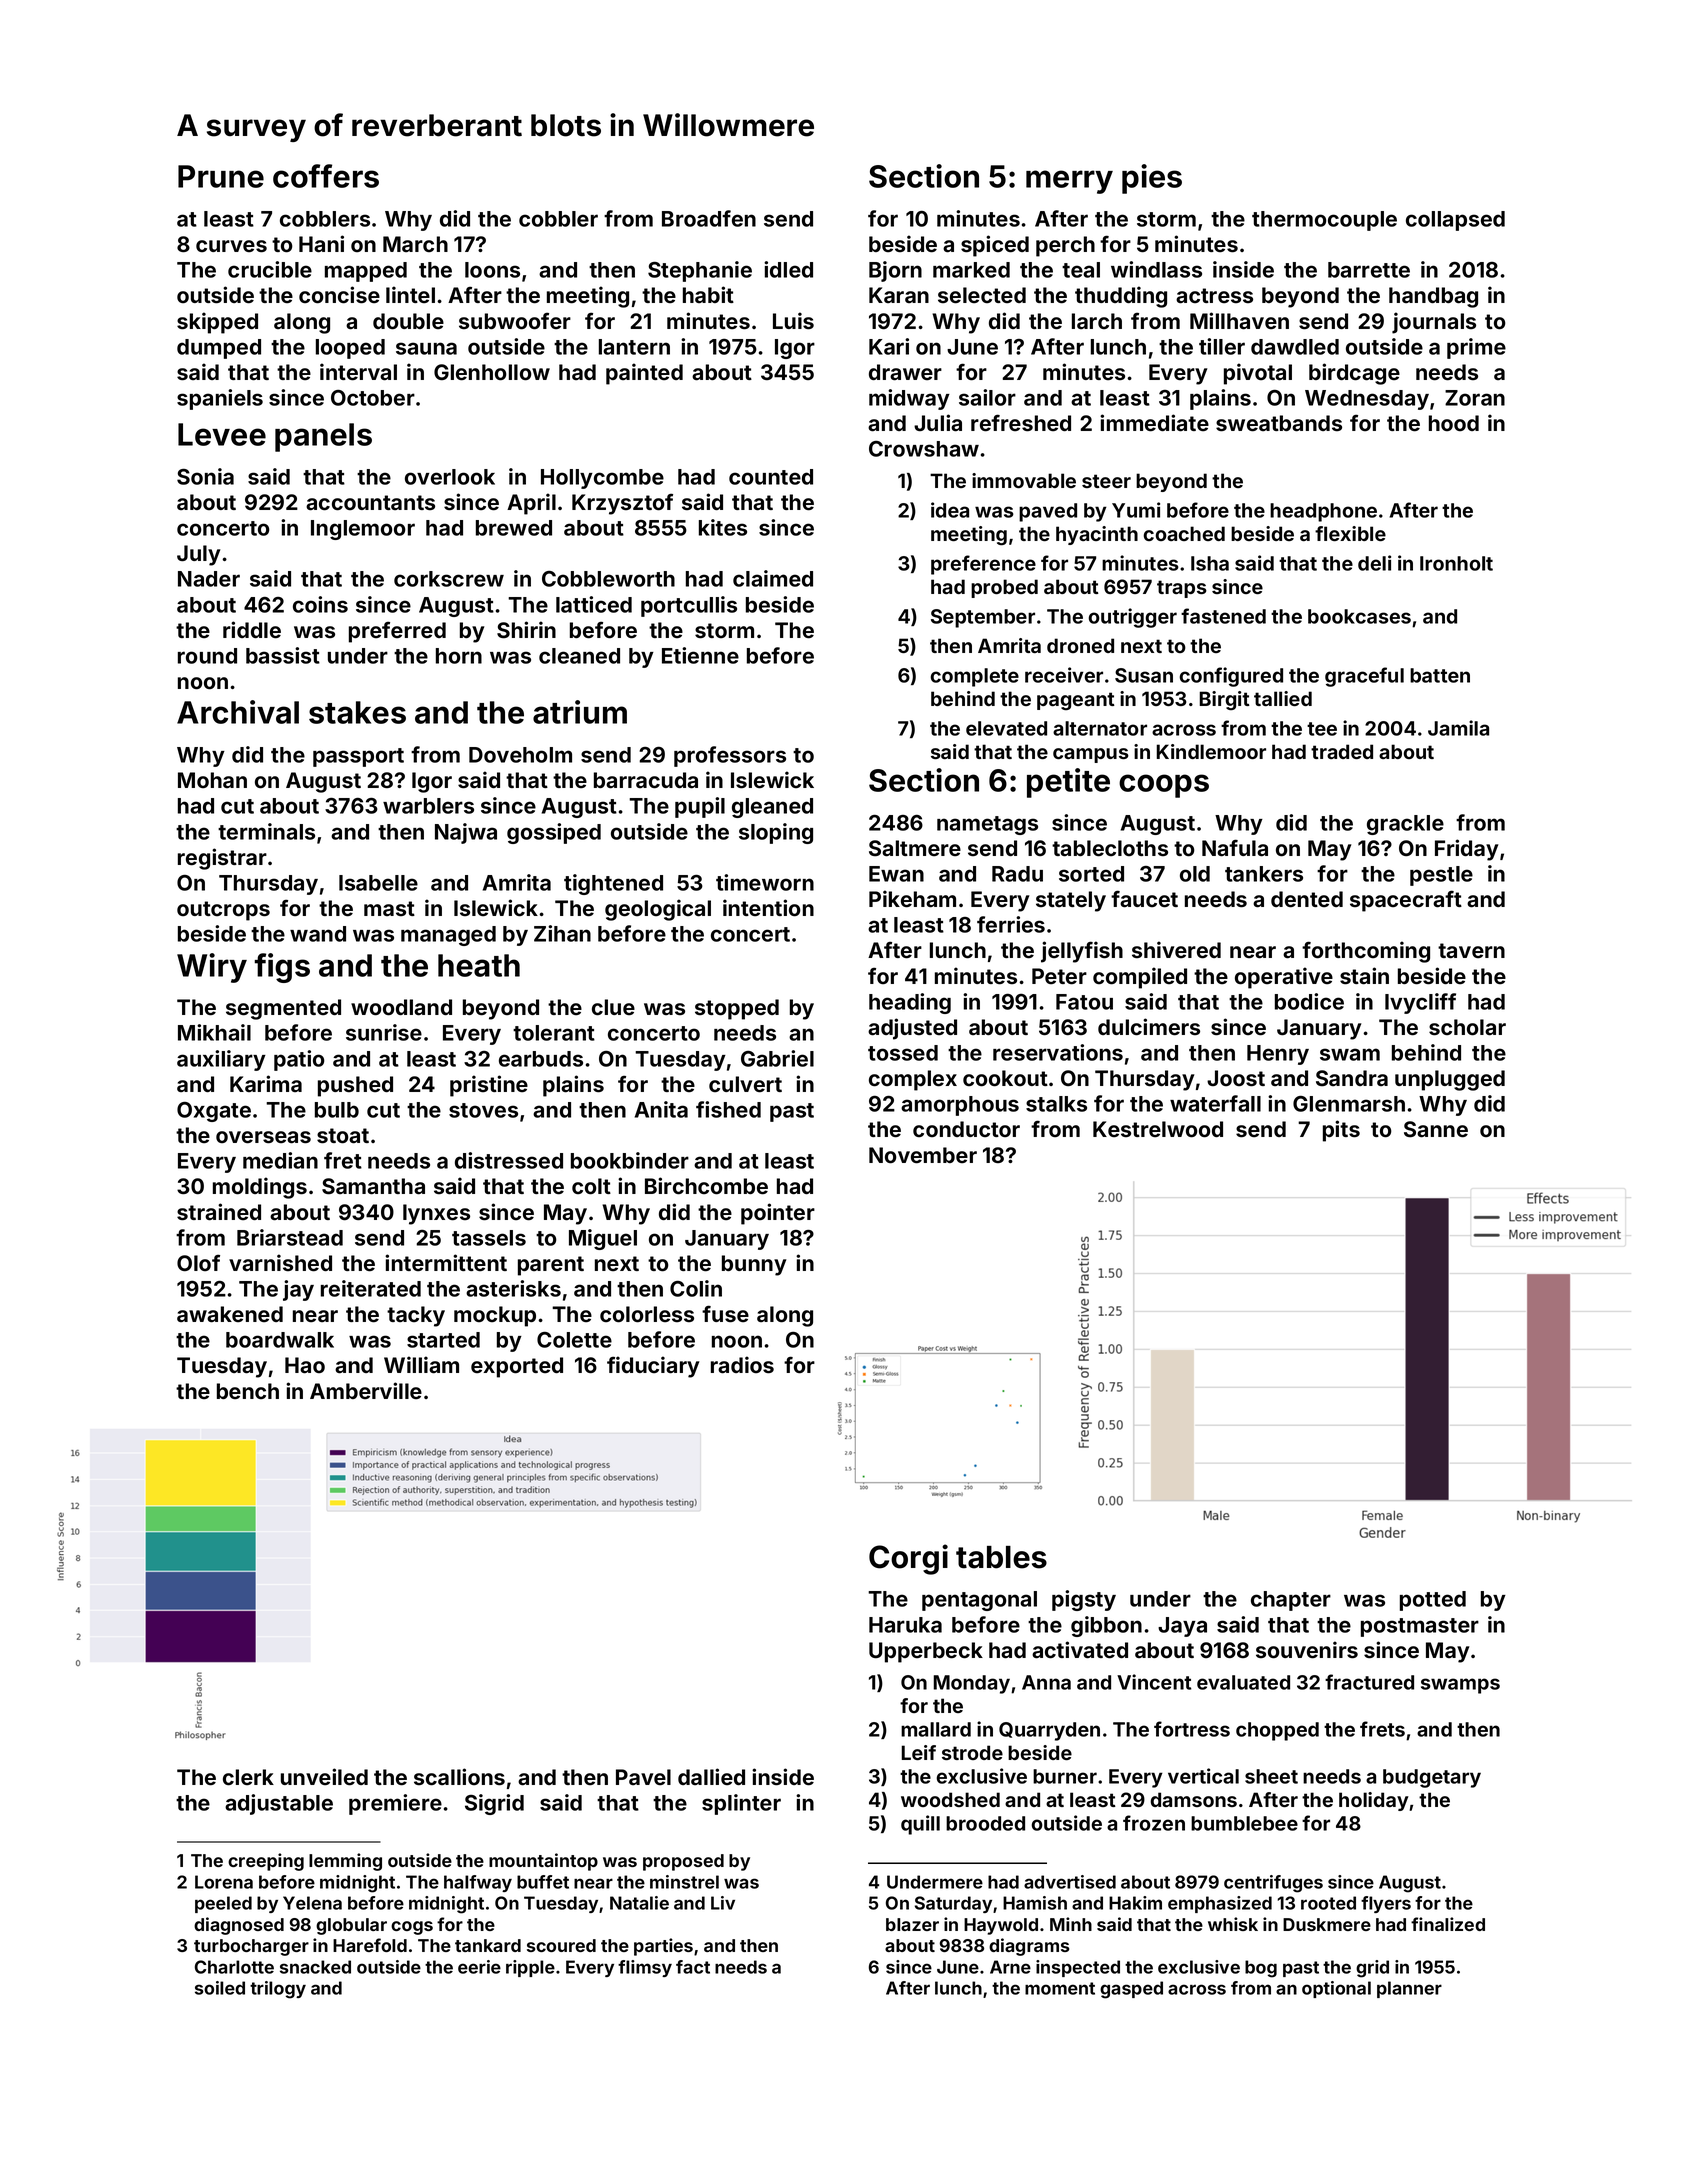 The height and width of the document is (2178, 1683). Describe the element at coordinates (530, 1968) in the document. I see `ripple` at that location.
